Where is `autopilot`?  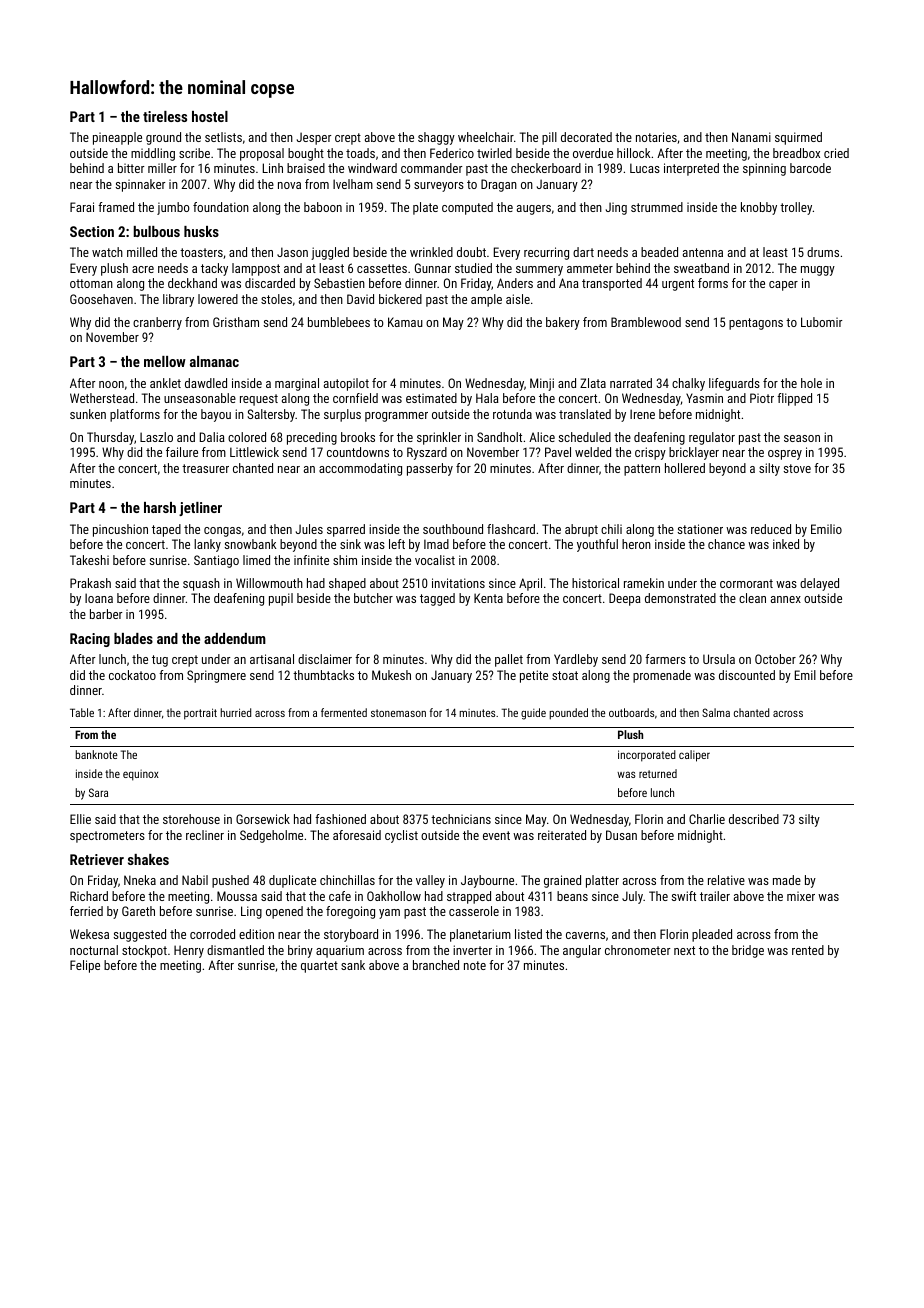
autopilot is located at coordinates (346, 384).
